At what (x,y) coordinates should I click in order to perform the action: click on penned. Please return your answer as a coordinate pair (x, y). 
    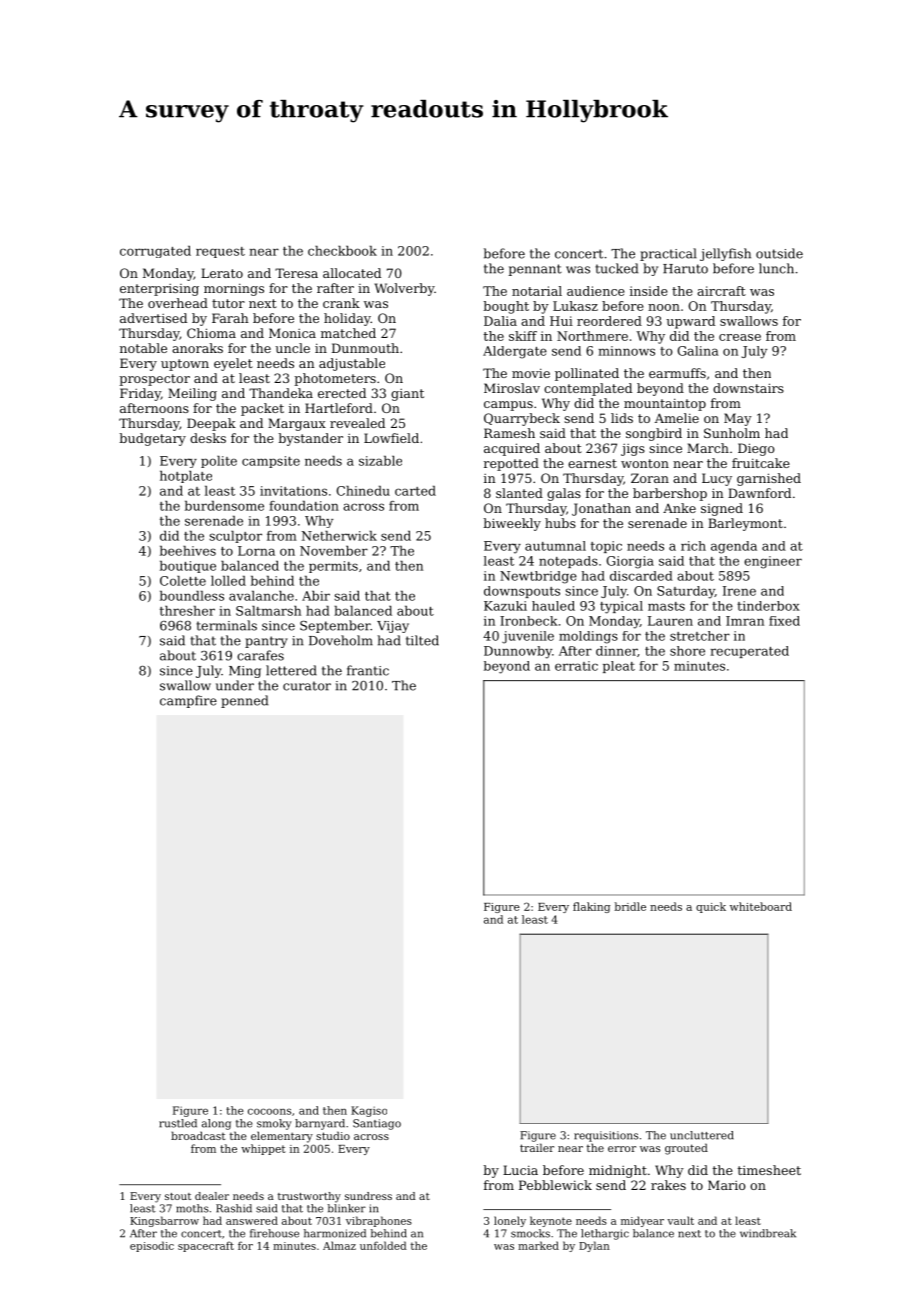
    Looking at the image, I should click on (244, 701).
